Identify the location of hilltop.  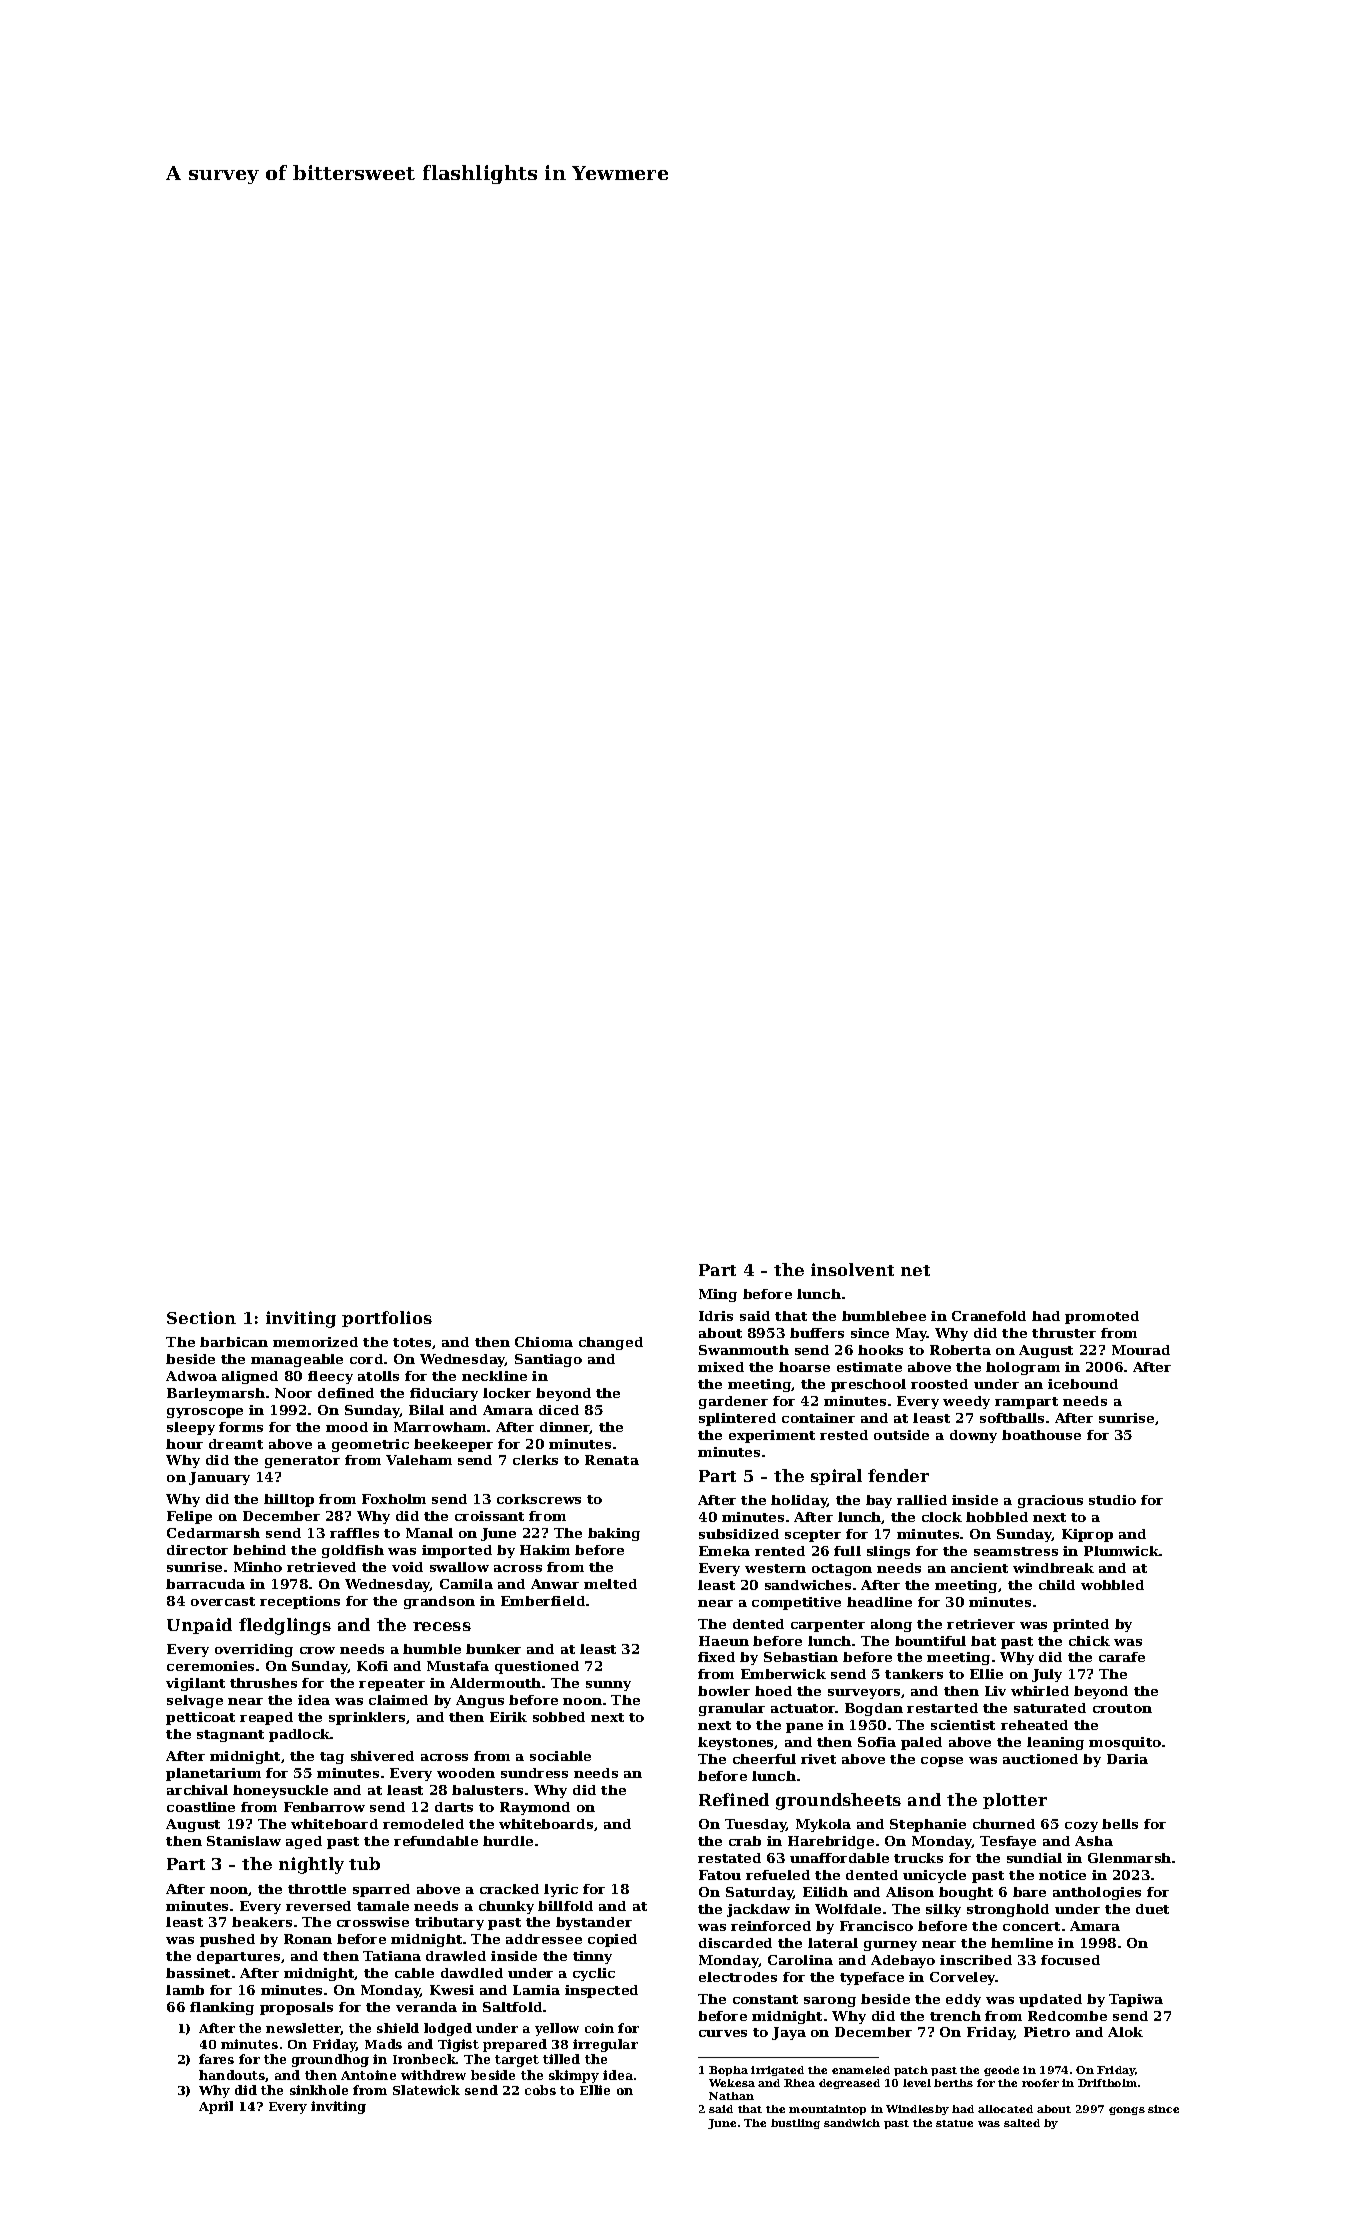
(289, 1500).
